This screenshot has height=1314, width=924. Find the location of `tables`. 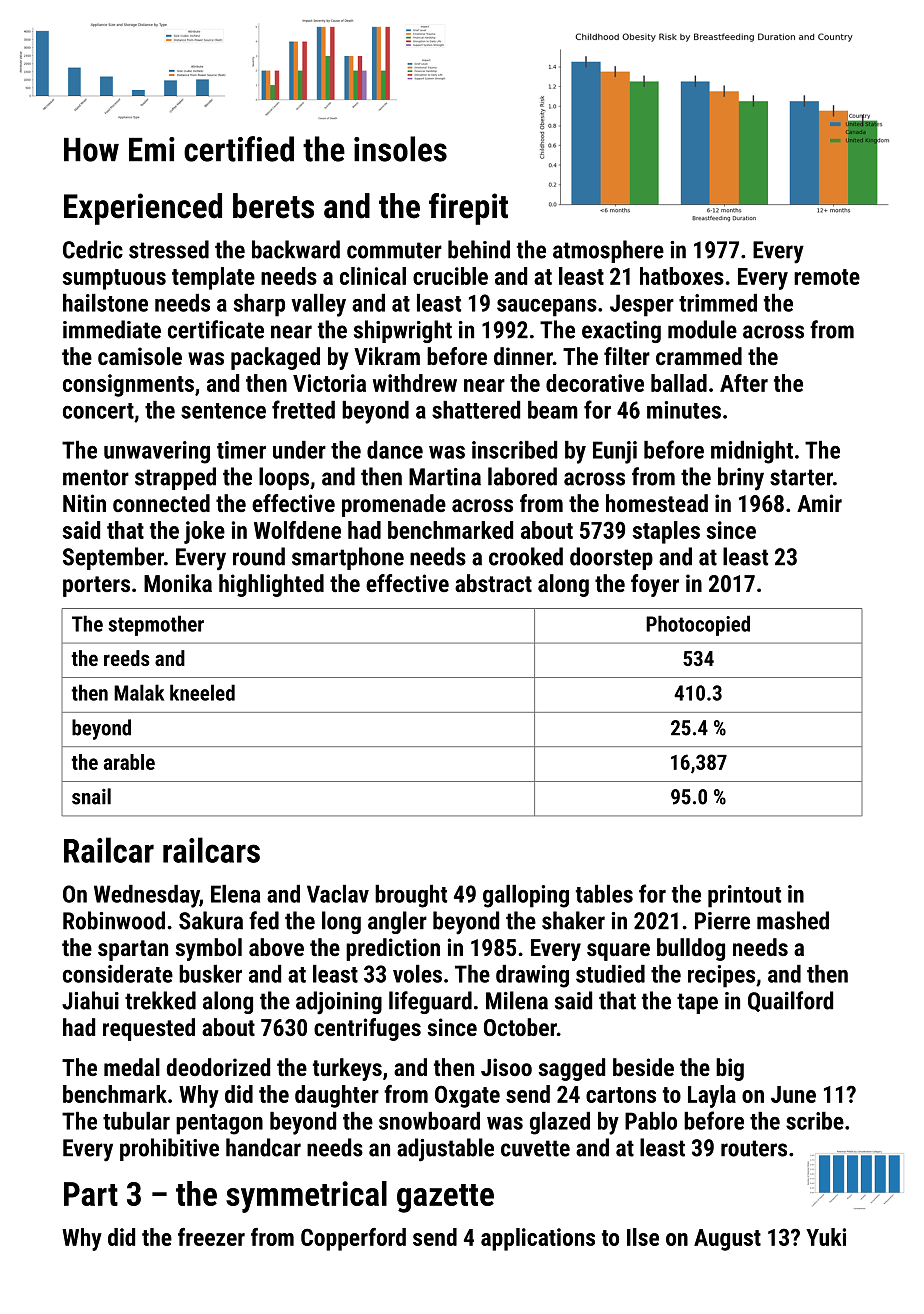

tables is located at coordinates (604, 894).
